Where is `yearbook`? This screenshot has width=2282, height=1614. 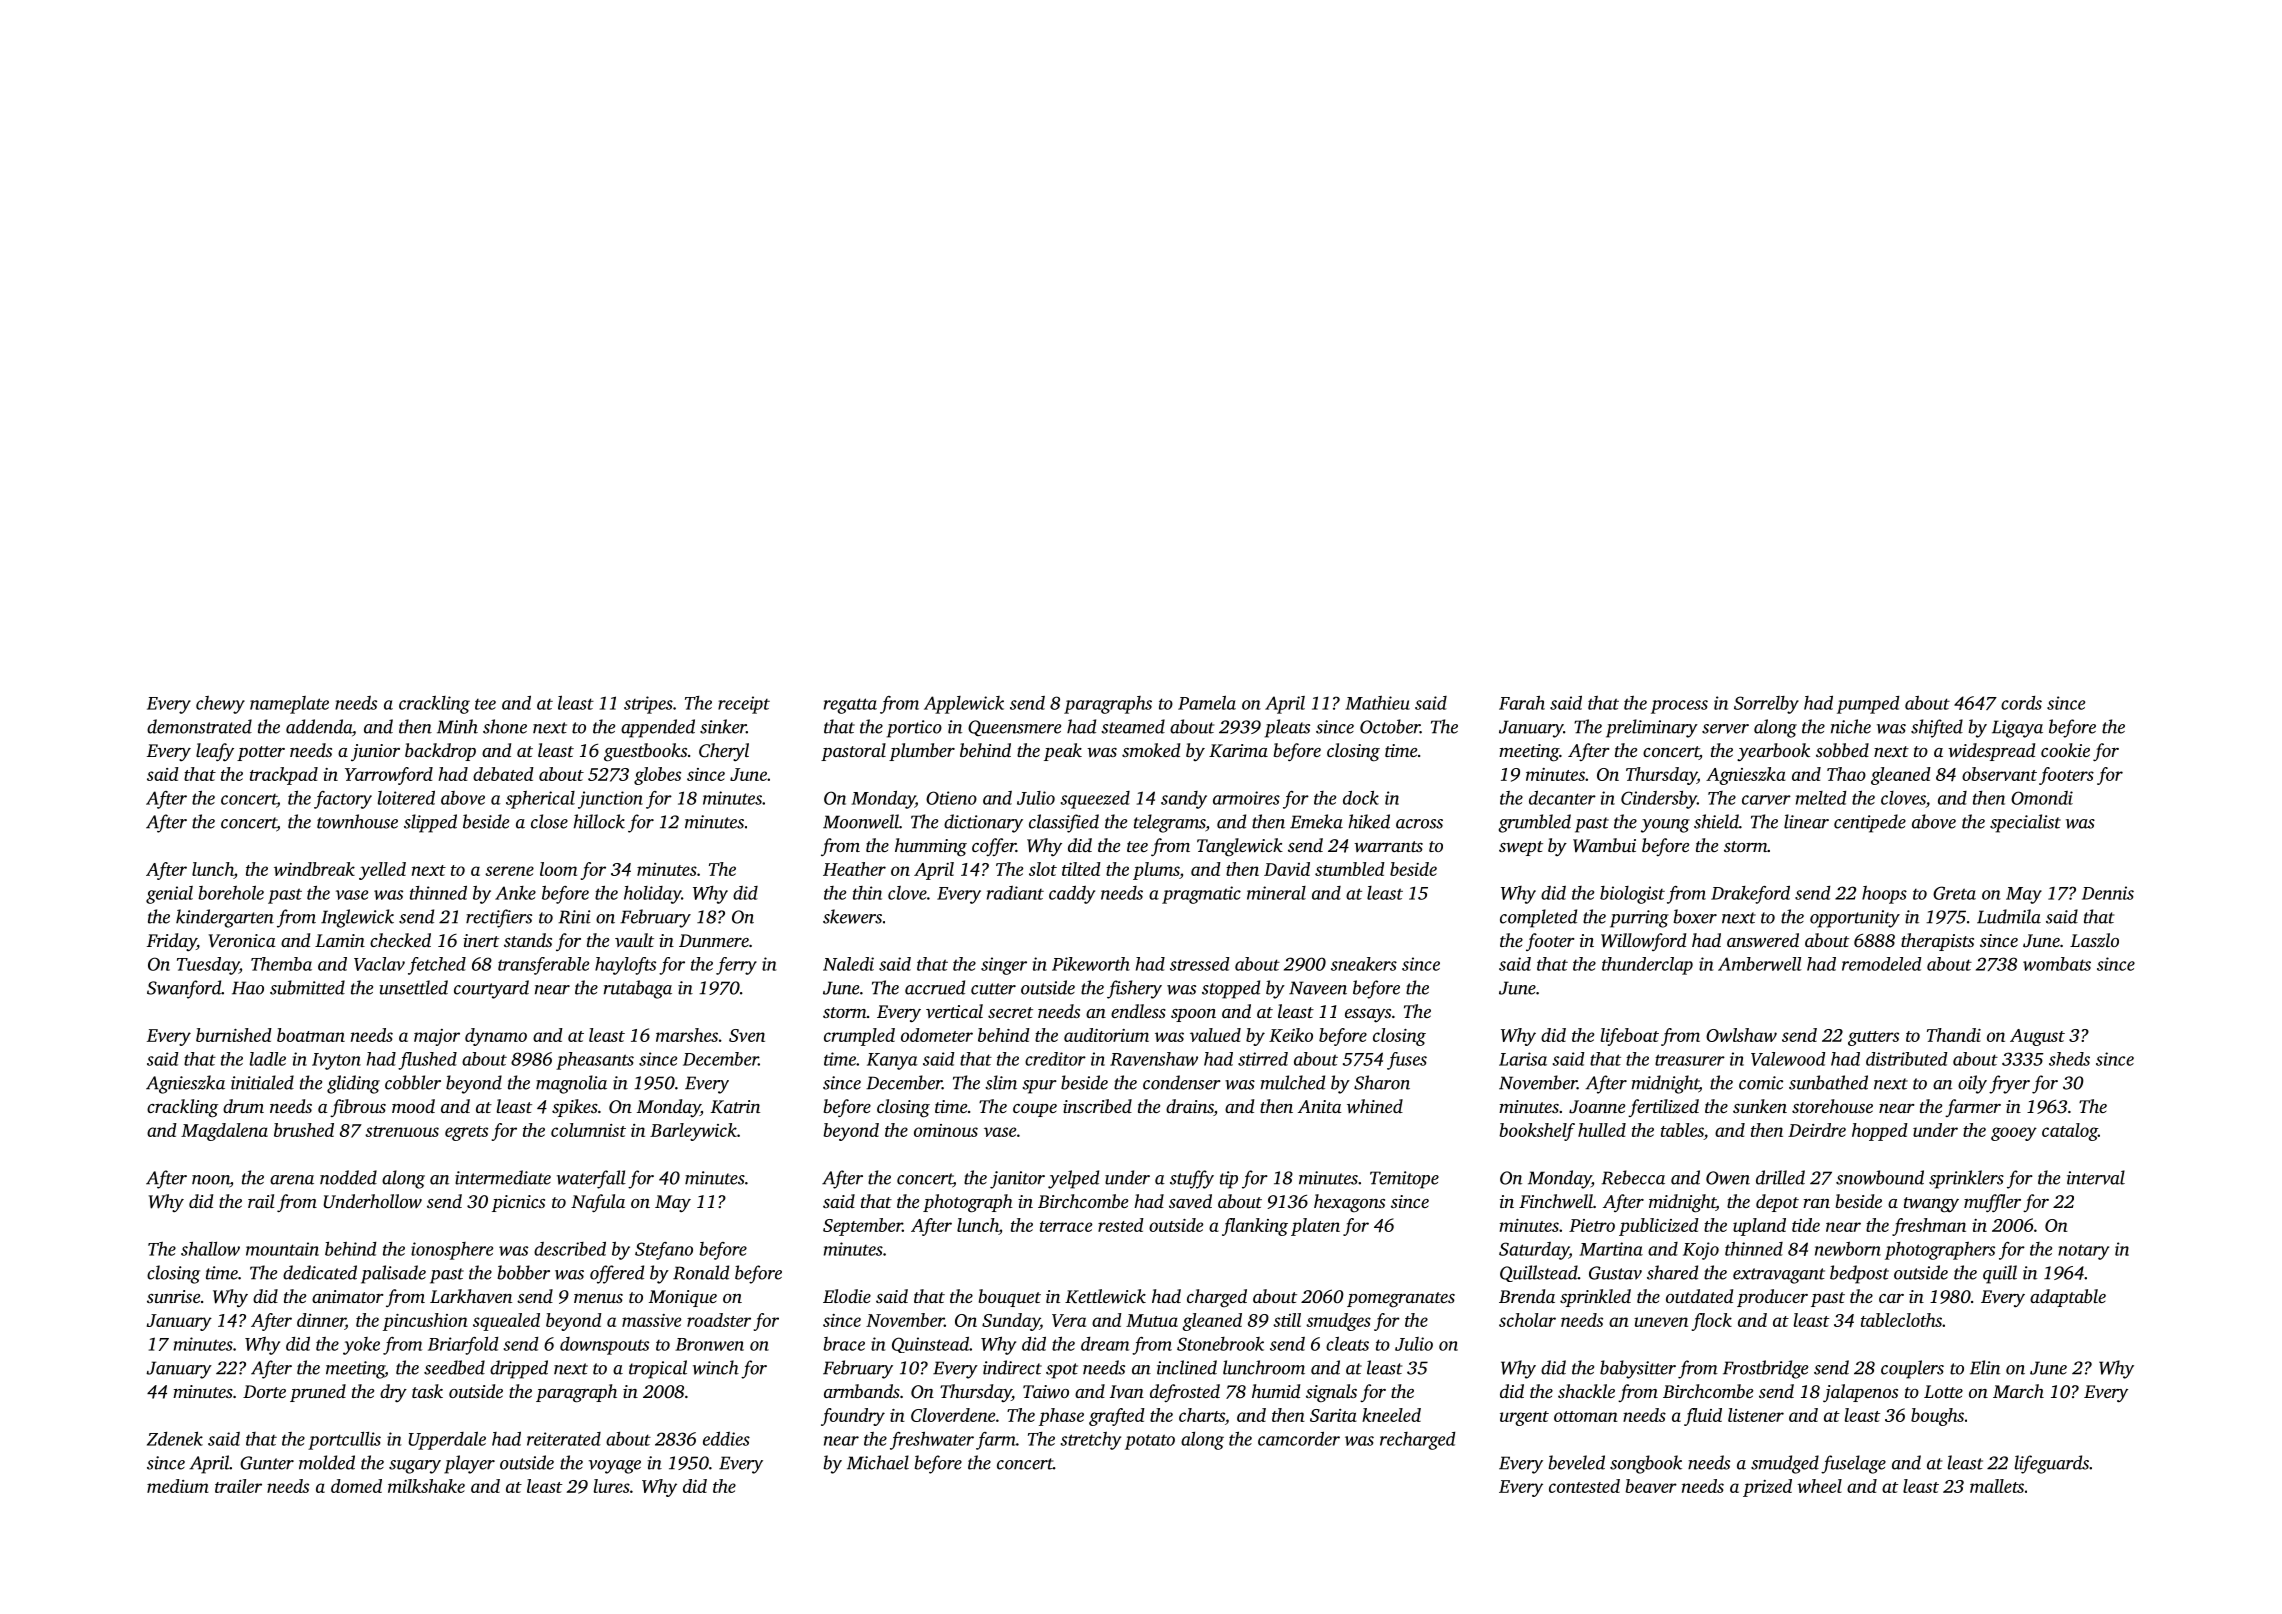
yearbook is located at coordinates (1773, 752).
